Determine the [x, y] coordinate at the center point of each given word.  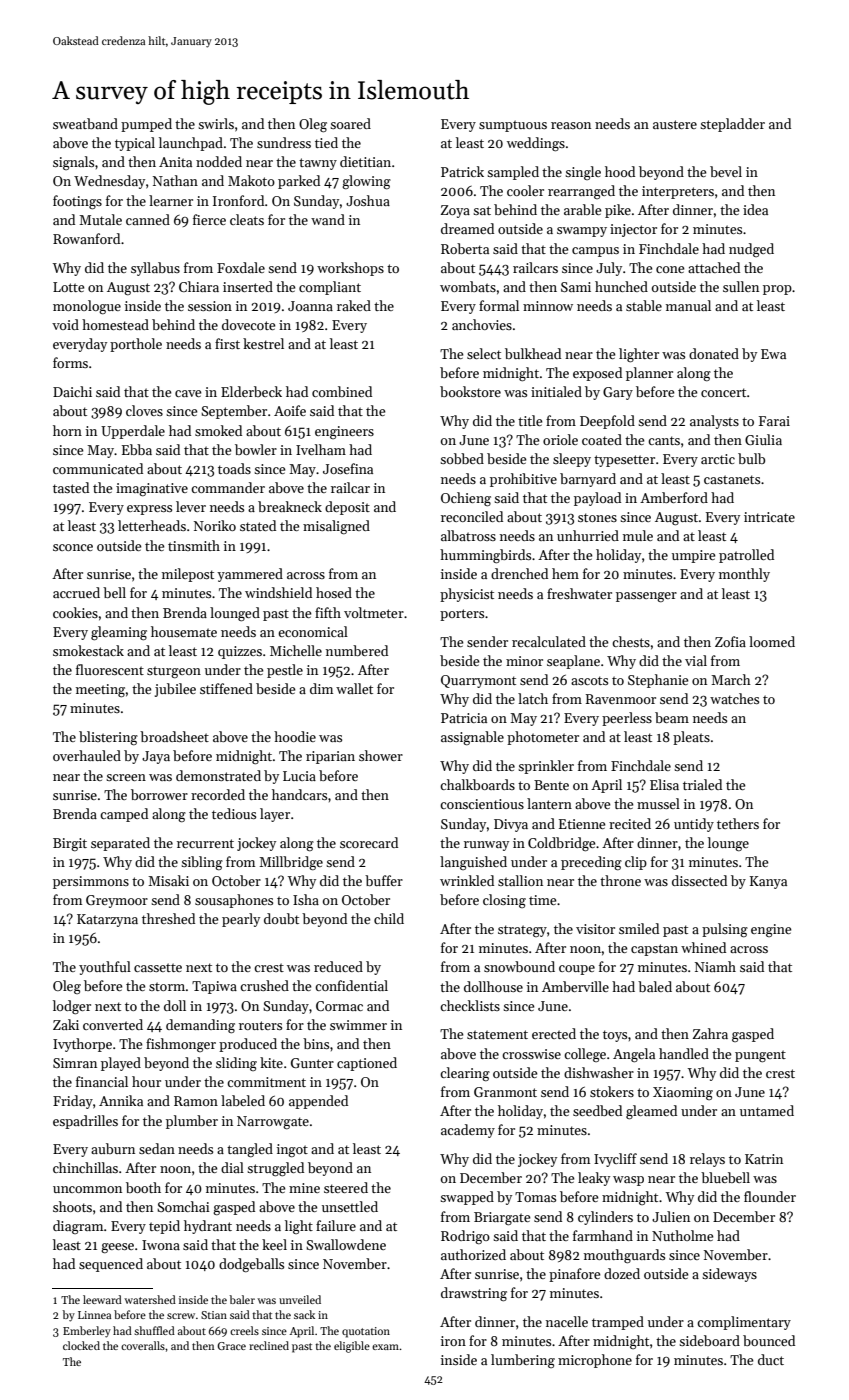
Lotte [68, 287]
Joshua [368, 200]
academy [468, 1131]
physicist [467, 595]
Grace [231, 1346]
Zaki [66, 1024]
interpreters [678, 192]
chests [631, 641]
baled [655, 986]
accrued [76, 592]
